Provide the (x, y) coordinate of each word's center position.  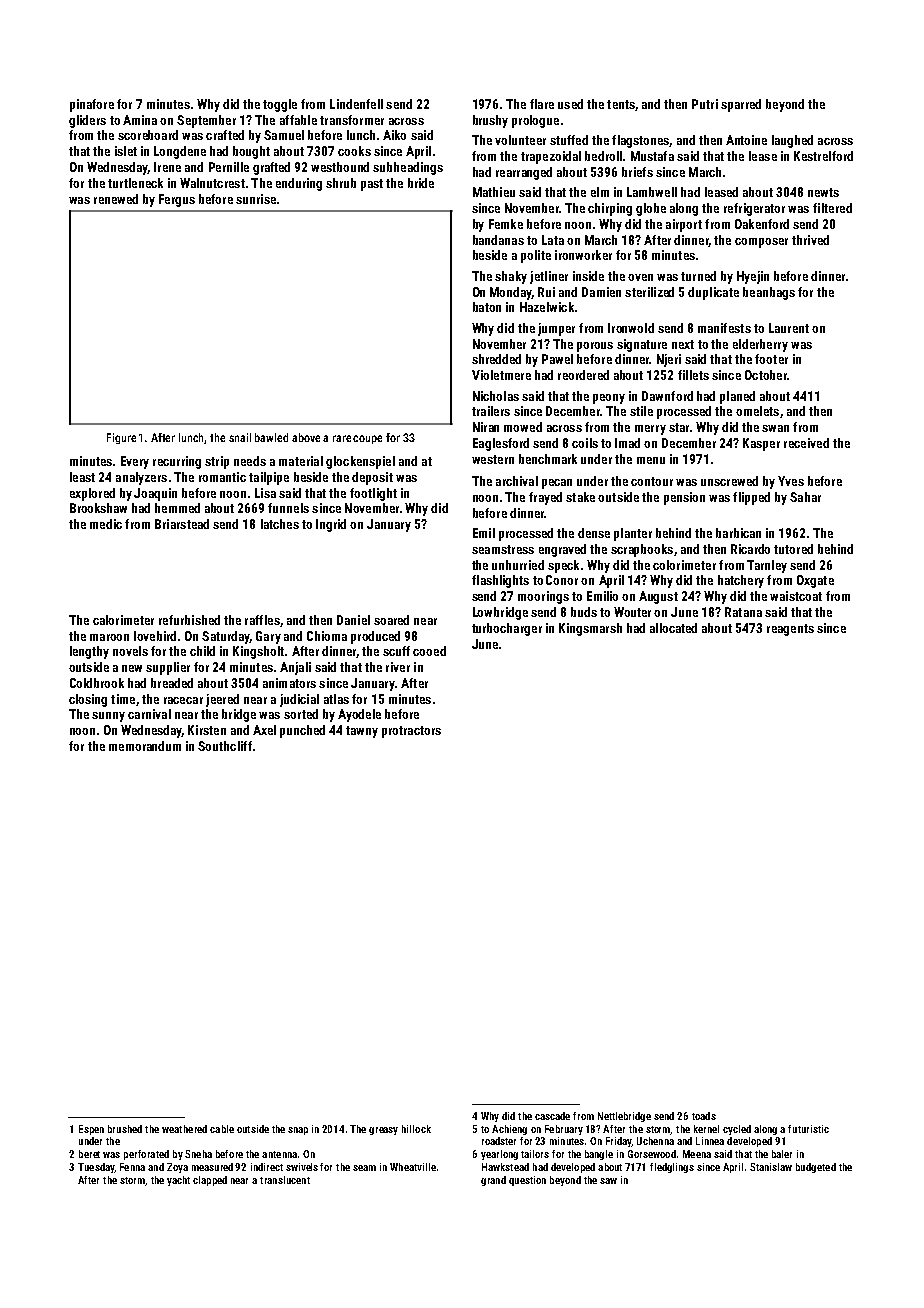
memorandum (145, 746)
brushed (125, 1129)
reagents (790, 630)
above (306, 437)
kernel (706, 1129)
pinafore (92, 105)
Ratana (743, 612)
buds (584, 612)
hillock (416, 1129)
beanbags (769, 293)
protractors (411, 732)
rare (342, 438)
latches (280, 524)
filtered (832, 208)
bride (421, 183)
